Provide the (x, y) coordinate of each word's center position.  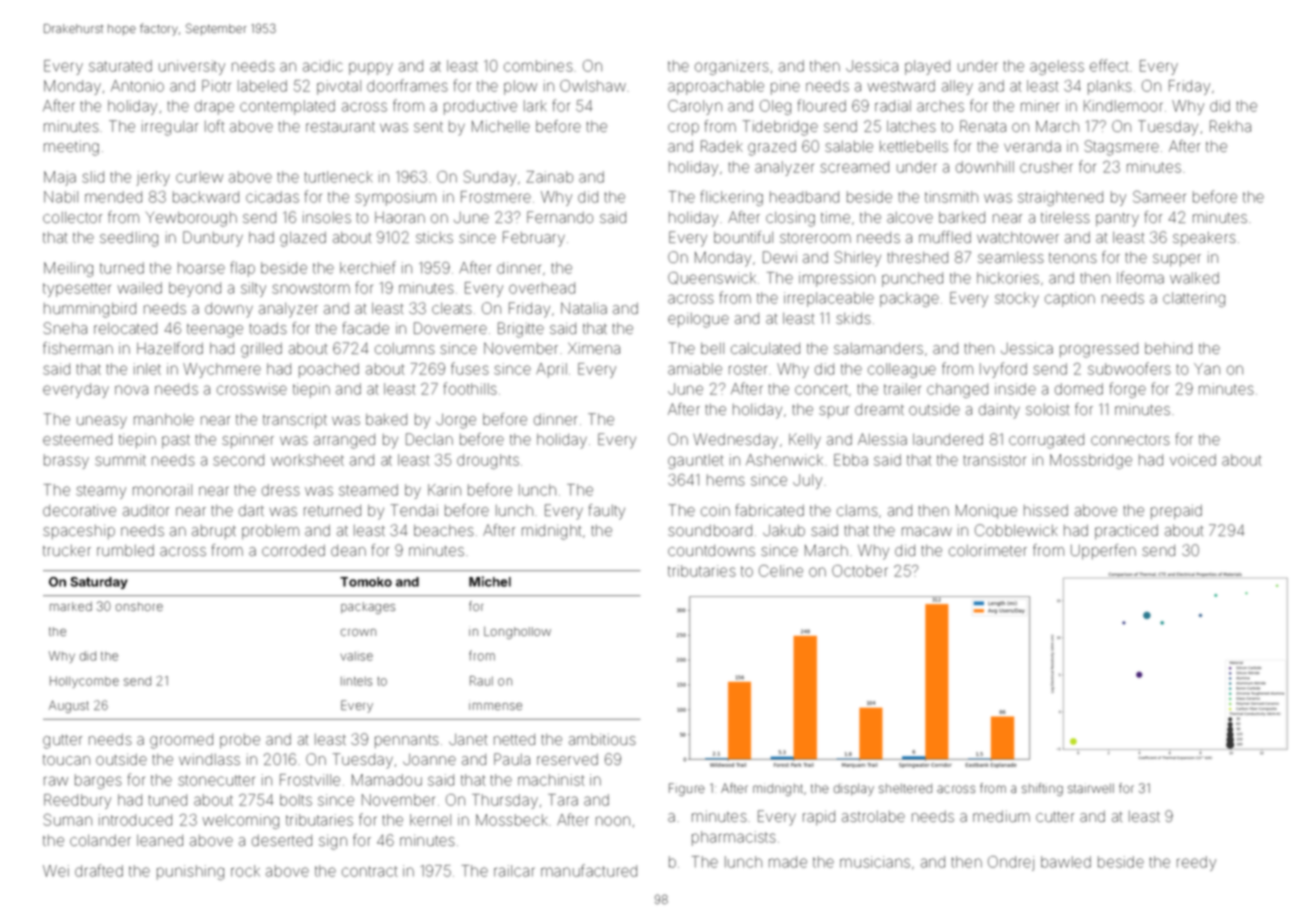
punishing (190, 872)
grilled (261, 350)
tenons (1073, 258)
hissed (1046, 510)
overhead (542, 288)
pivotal (339, 87)
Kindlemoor (1123, 106)
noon (613, 821)
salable (849, 146)
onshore (139, 606)
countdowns (711, 550)
